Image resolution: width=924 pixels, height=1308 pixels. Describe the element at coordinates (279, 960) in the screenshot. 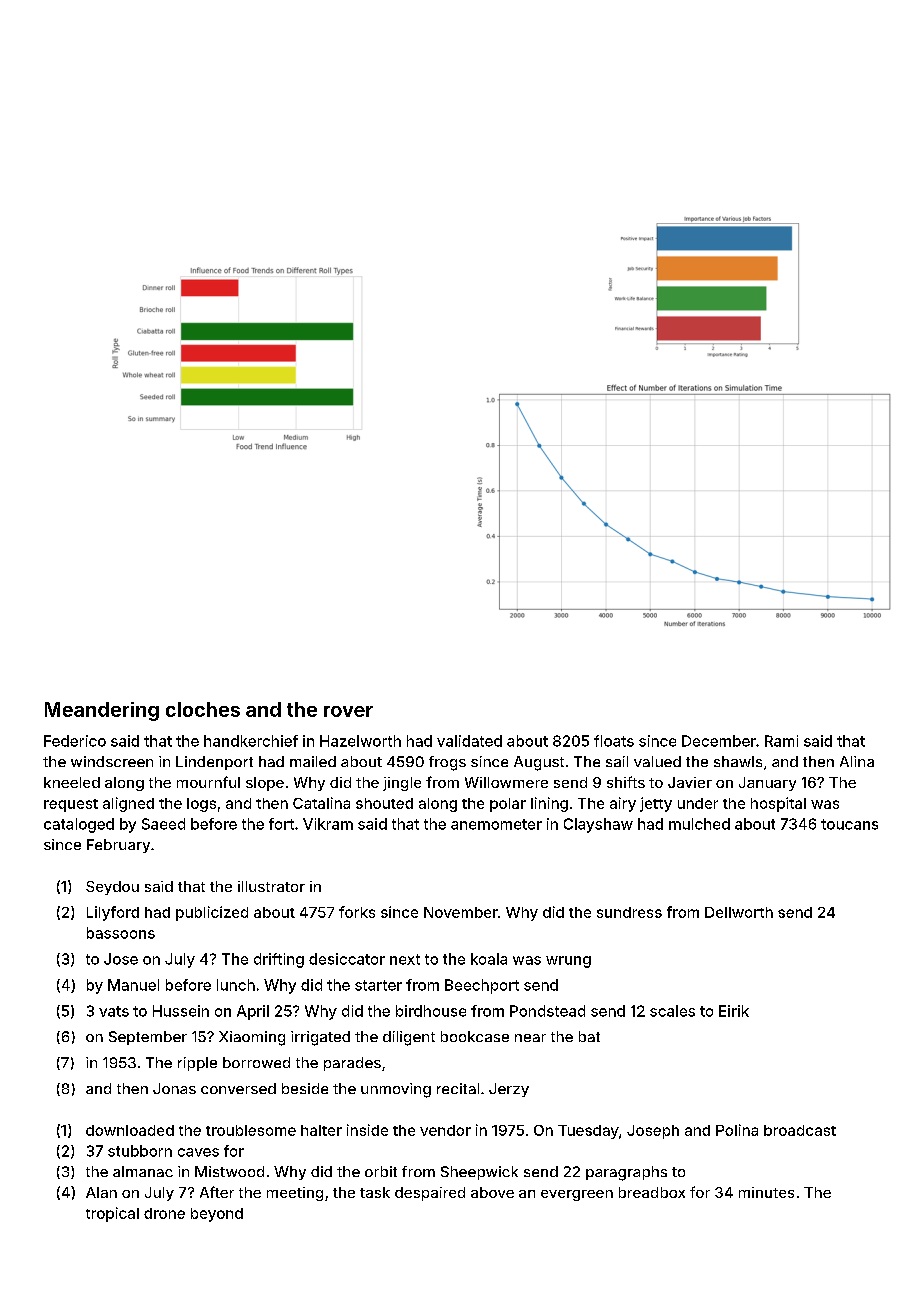

I see `drifting` at that location.
